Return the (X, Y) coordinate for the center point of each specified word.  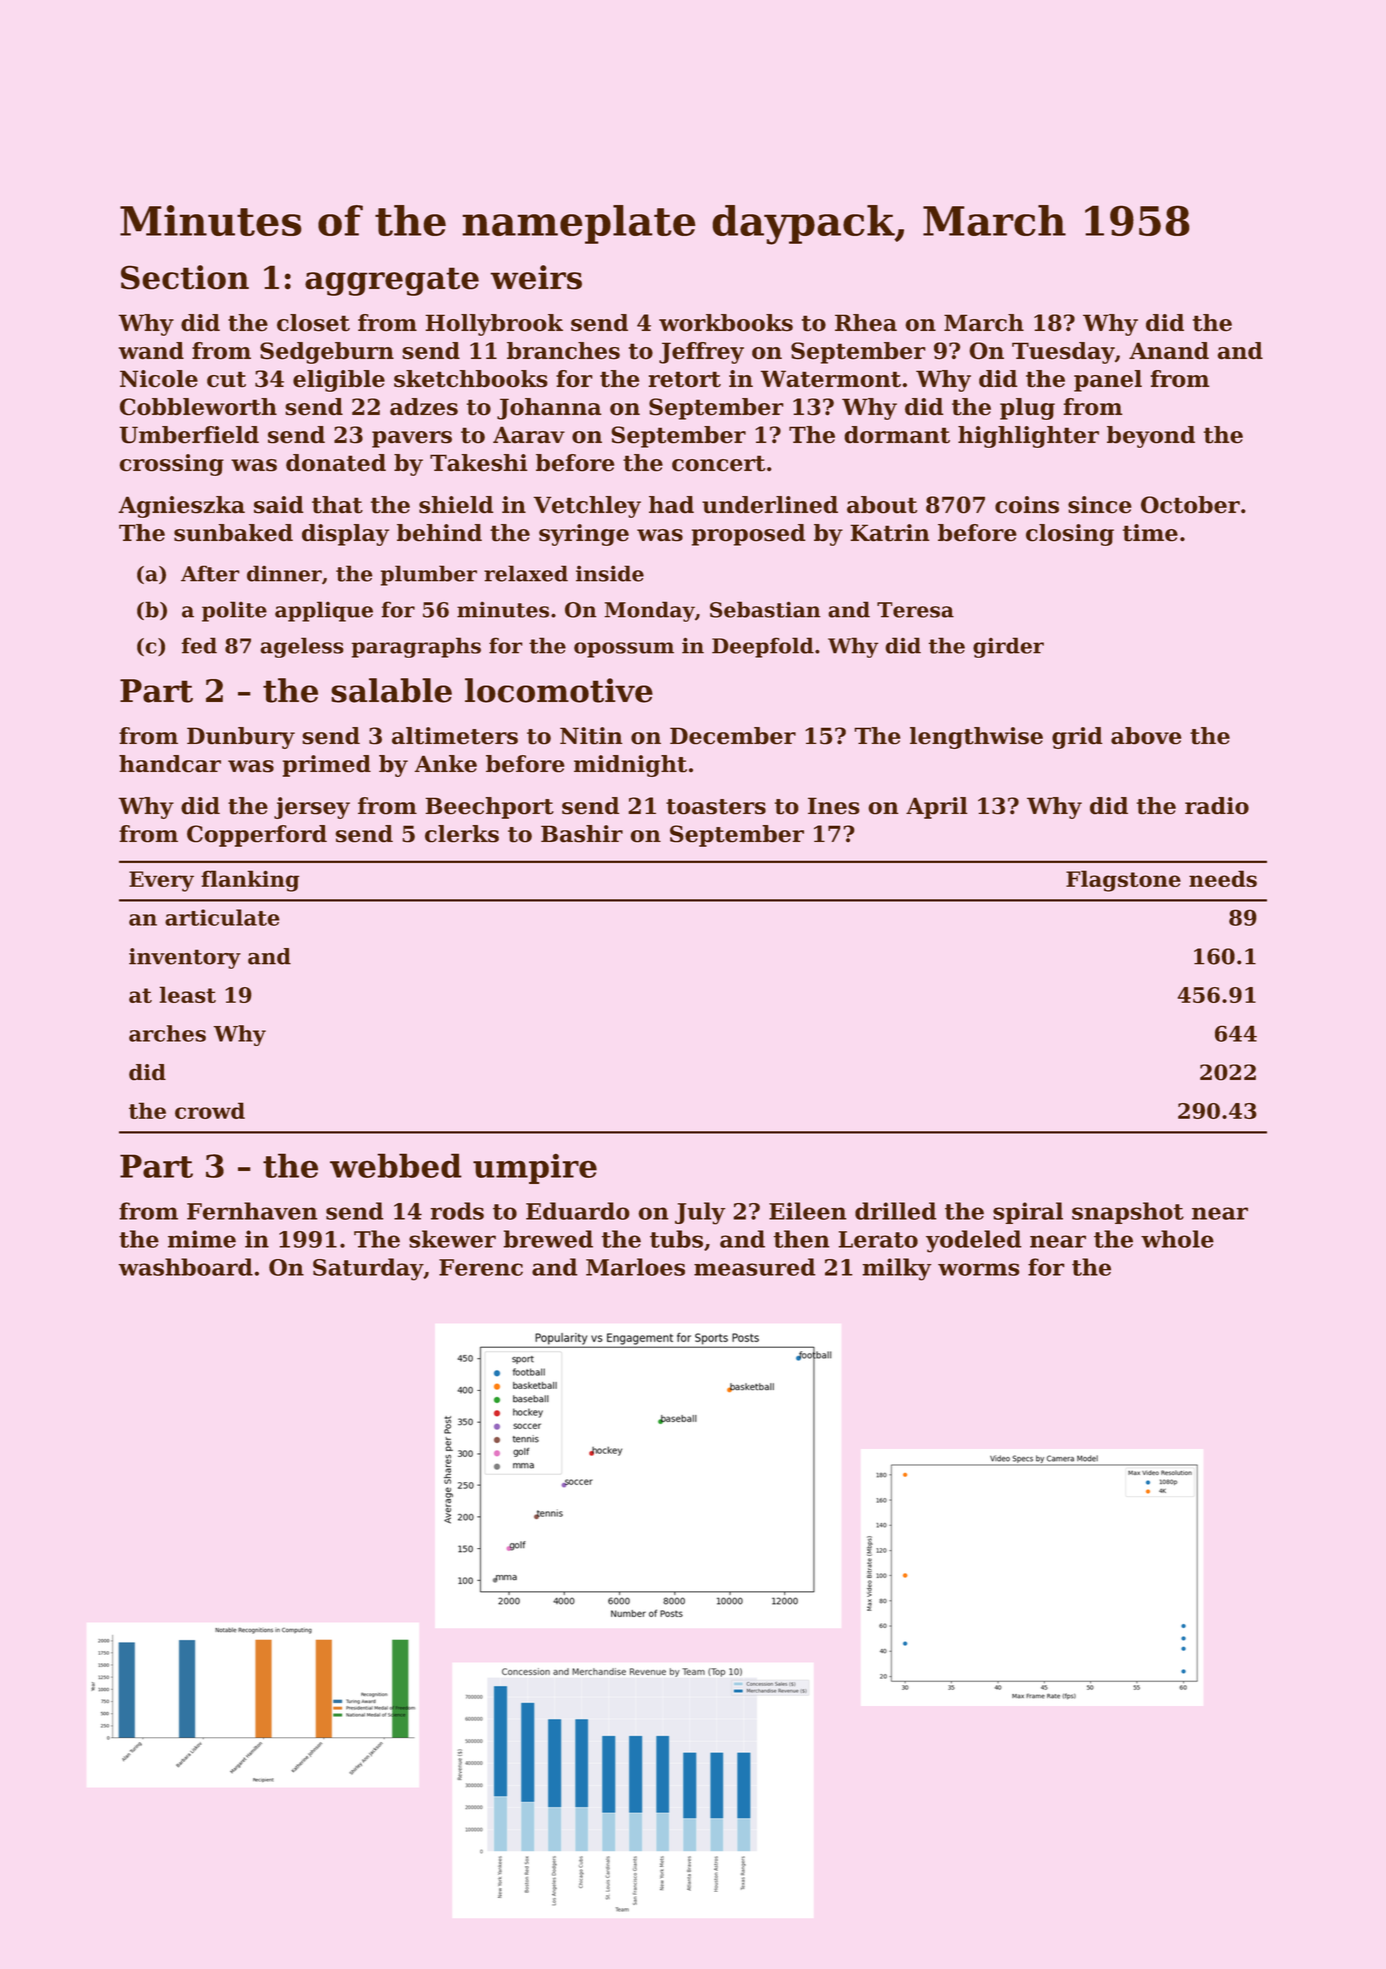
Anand (1169, 351)
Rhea (866, 323)
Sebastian (765, 609)
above (1146, 736)
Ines (834, 806)
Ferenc (481, 1267)
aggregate (392, 281)
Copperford (257, 836)
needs (1223, 878)
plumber (429, 575)
